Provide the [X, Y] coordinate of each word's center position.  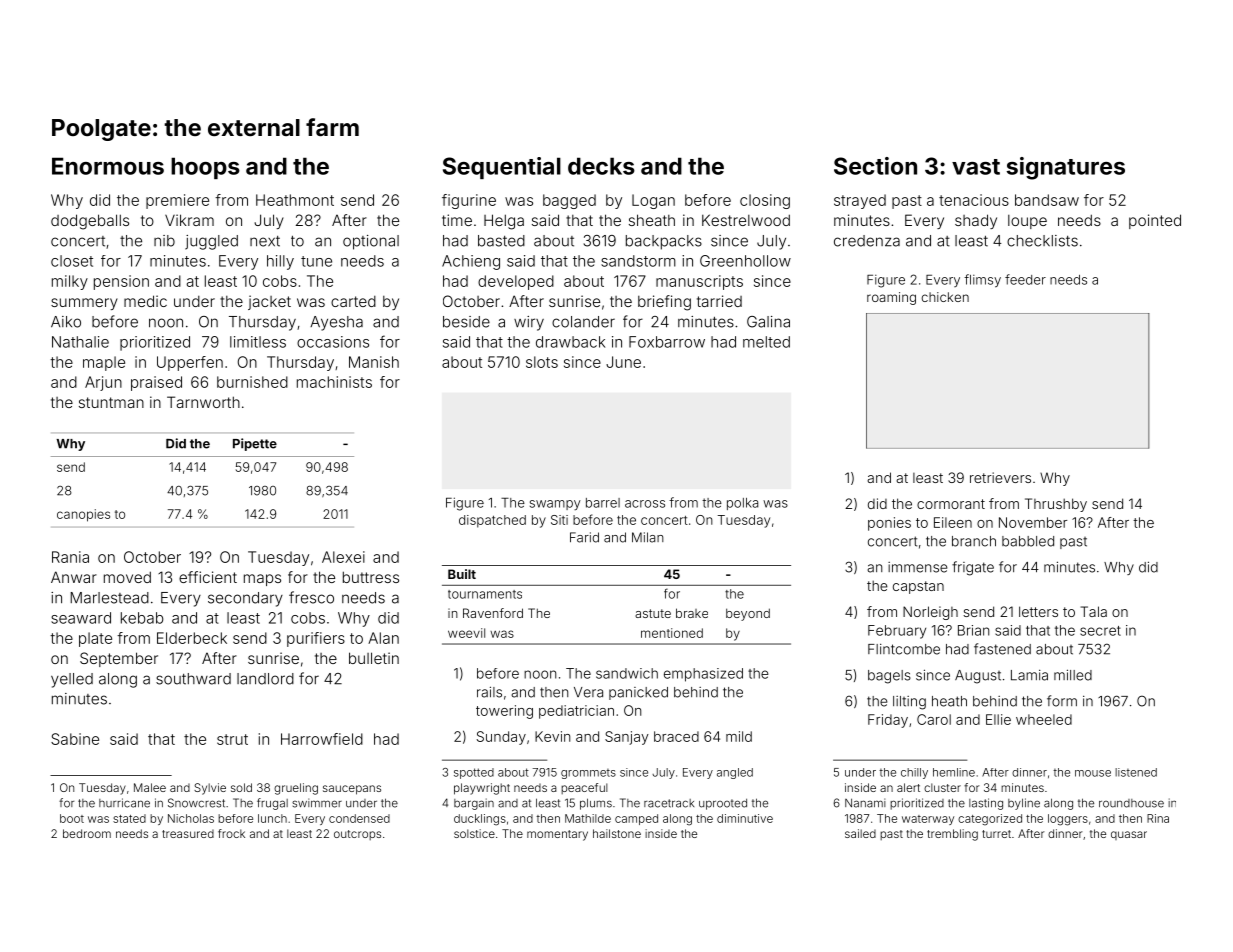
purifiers [316, 639]
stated [129, 818]
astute [653, 613]
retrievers [1000, 477]
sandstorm [638, 261]
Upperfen [190, 363]
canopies [83, 515]
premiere [177, 201]
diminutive [745, 818]
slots [542, 362]
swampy [555, 505]
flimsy [982, 280]
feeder [1025, 279]
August [978, 677]
